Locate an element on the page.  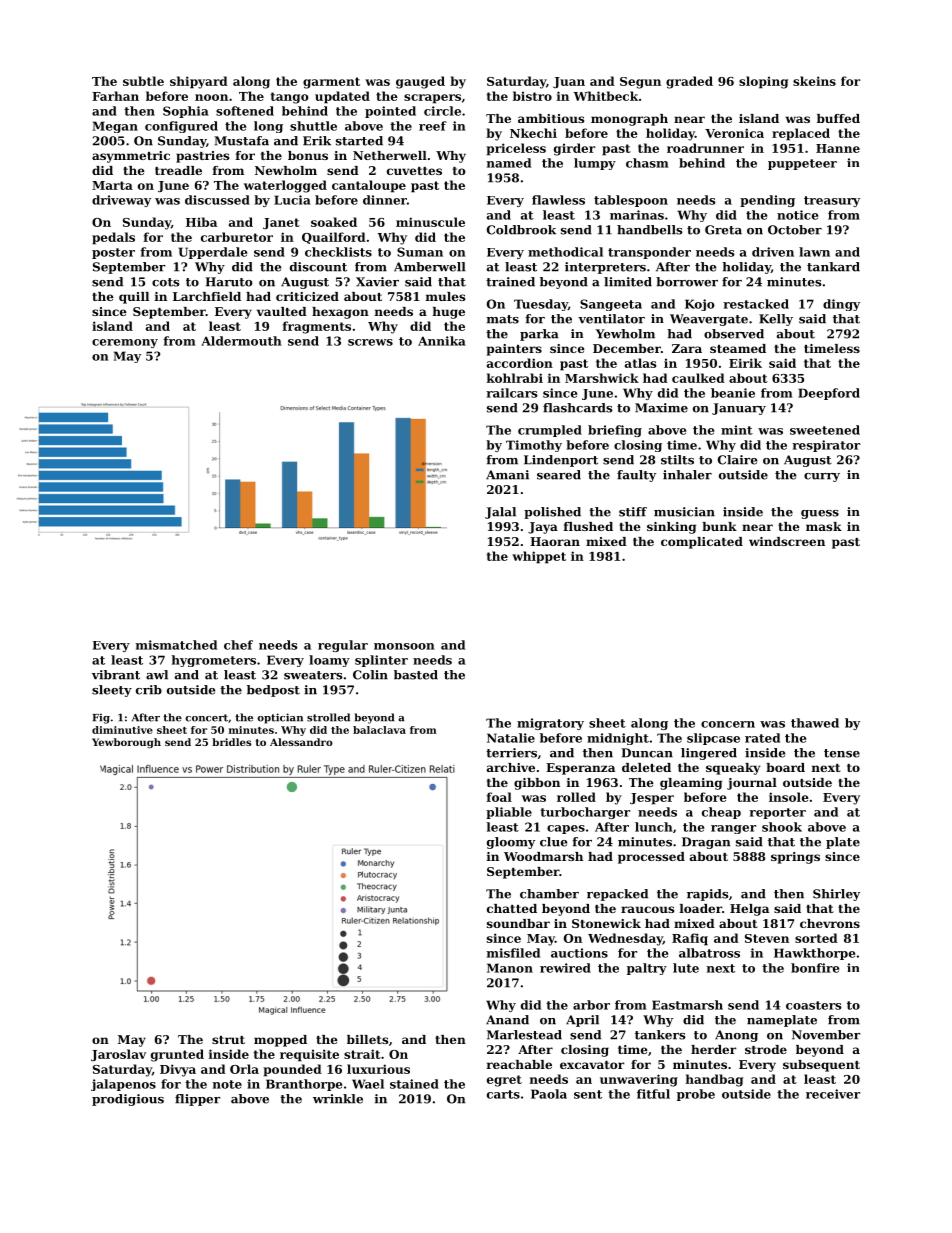
subtle is located at coordinates (143, 81).
